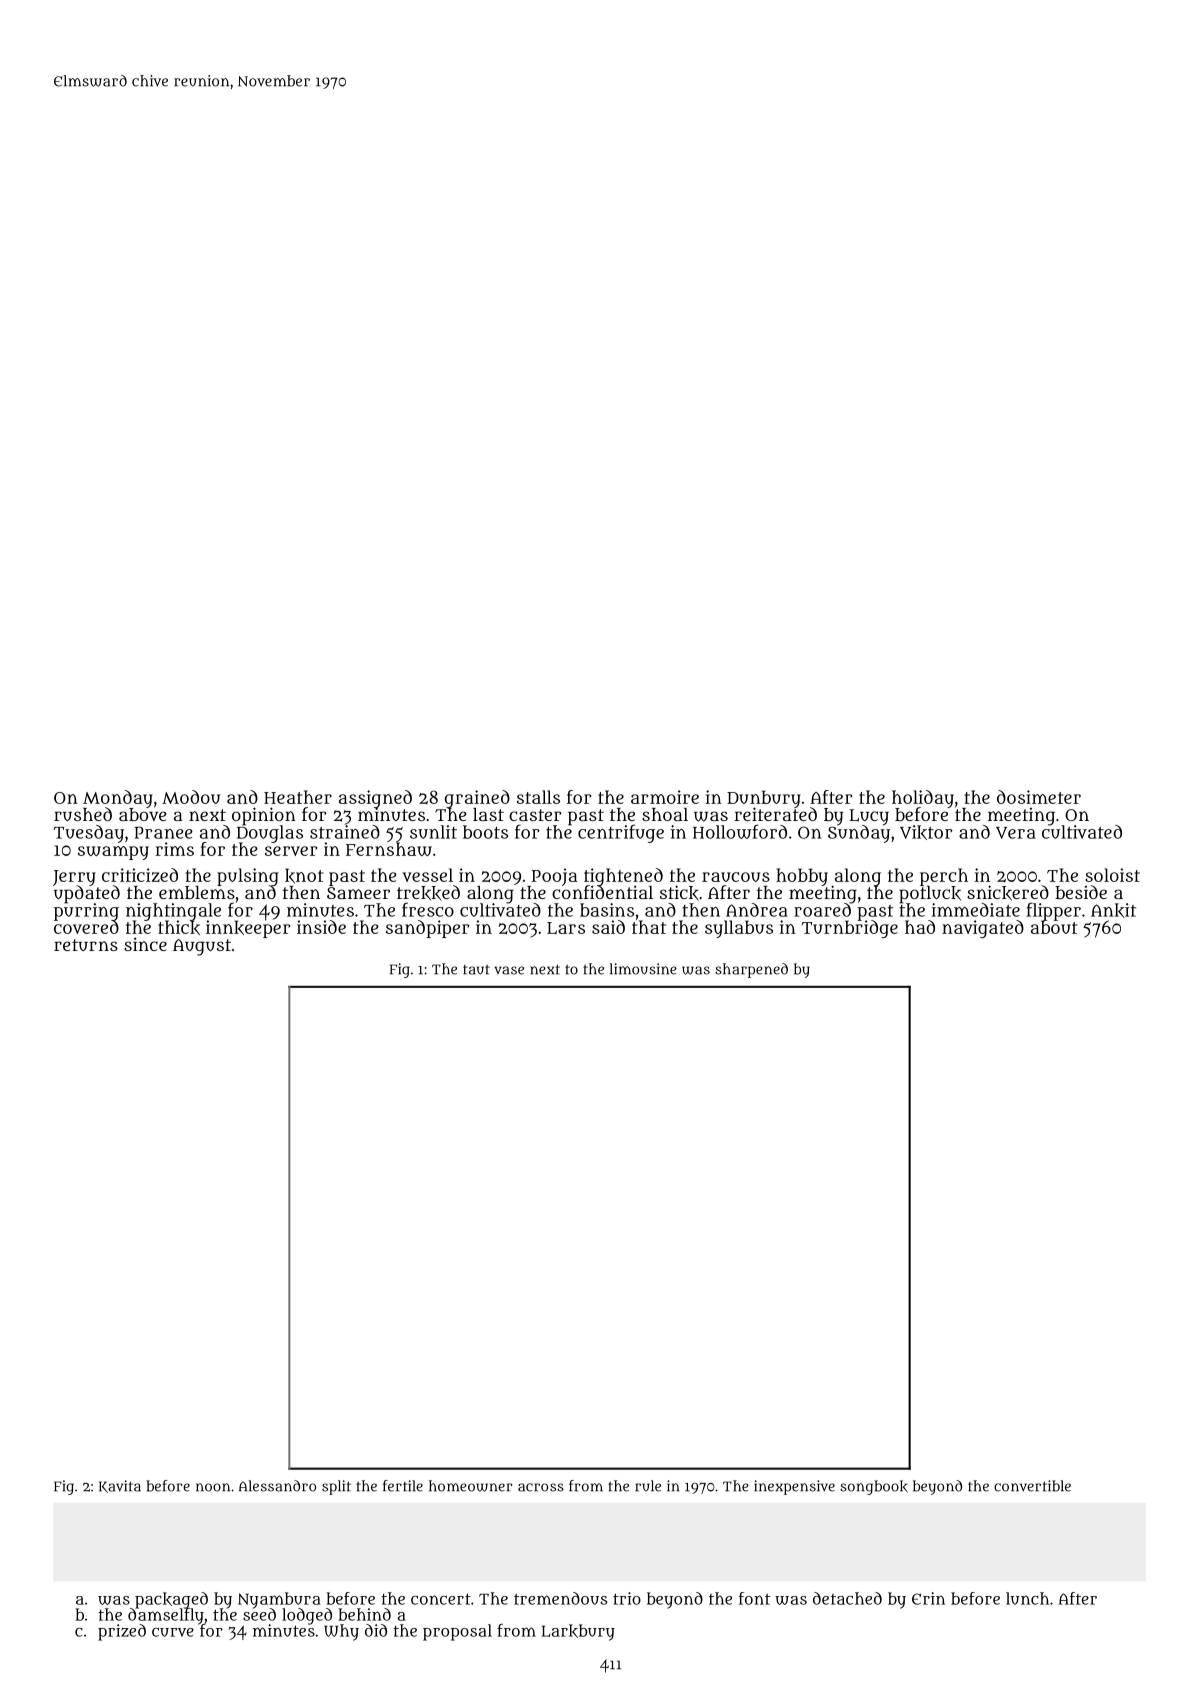 The width and height of the image is (1199, 1696). Describe the element at coordinates (928, 1598) in the image. I see `Erin` at that location.
